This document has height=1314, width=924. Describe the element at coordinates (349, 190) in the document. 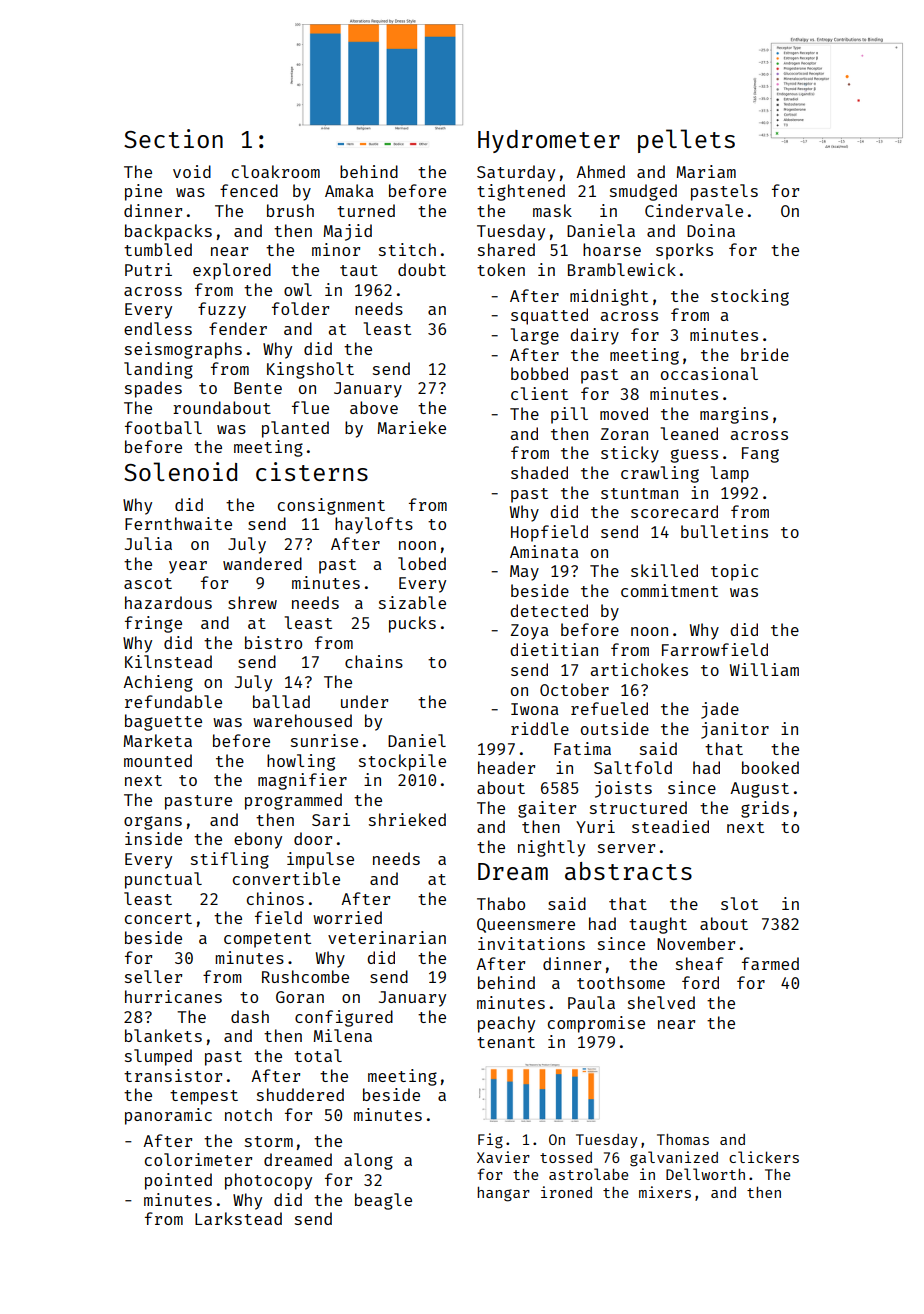

I see `Amaka` at that location.
